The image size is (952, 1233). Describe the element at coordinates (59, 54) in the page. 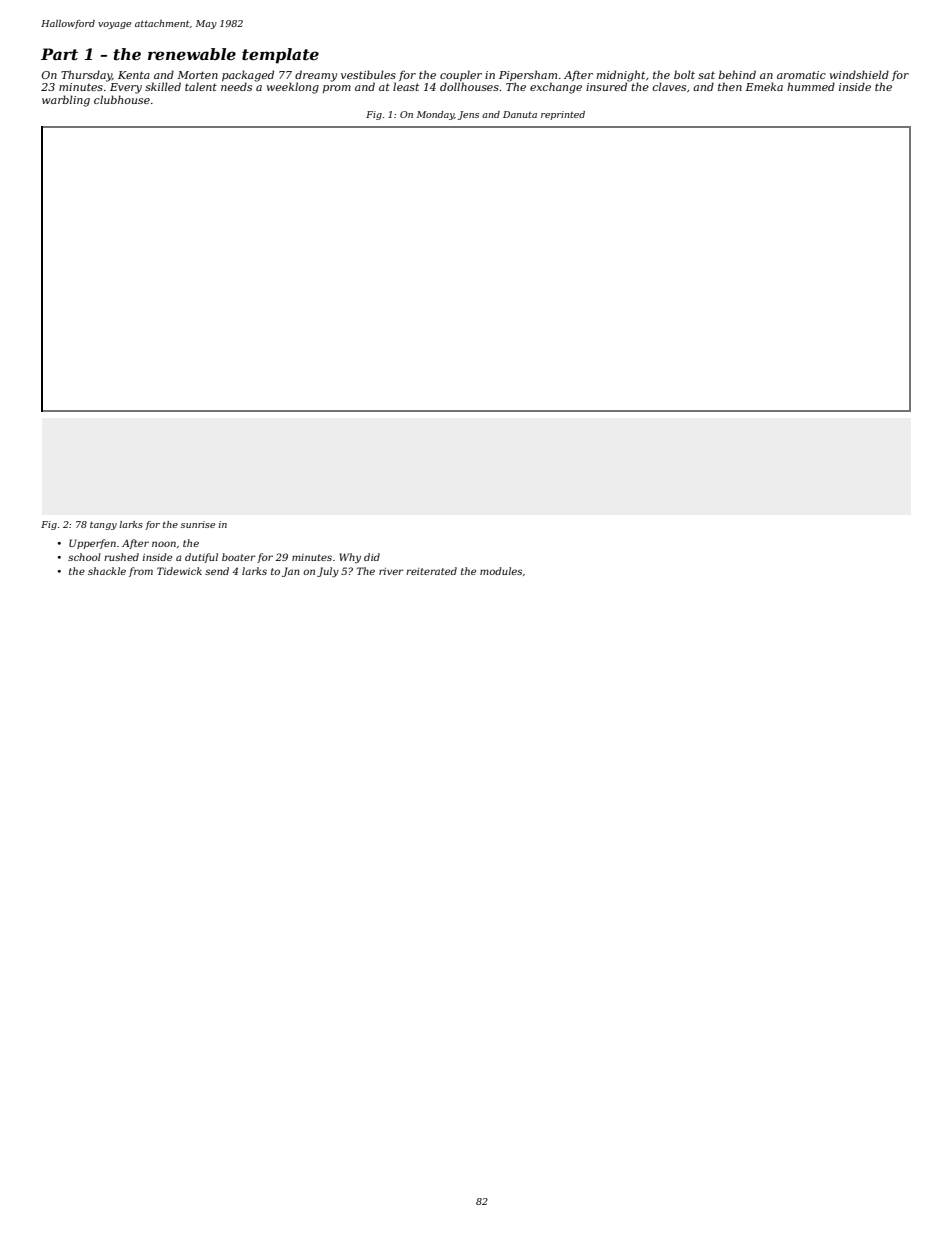

I see `Part` at that location.
